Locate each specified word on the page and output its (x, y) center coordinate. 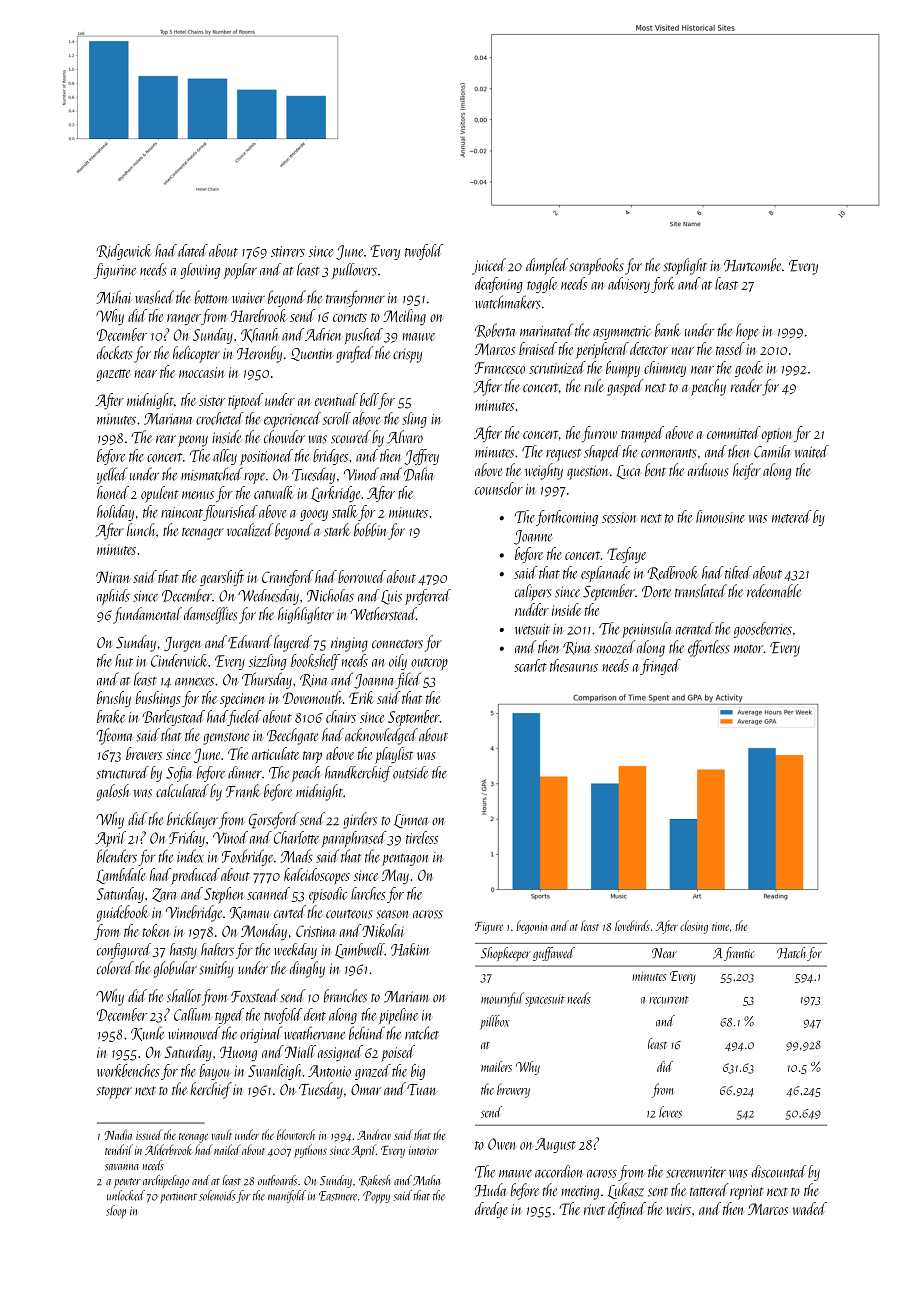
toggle (542, 285)
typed (229, 1016)
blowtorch (296, 1134)
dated (193, 250)
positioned (266, 457)
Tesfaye (626, 555)
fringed (660, 667)
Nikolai (383, 930)
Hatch (791, 953)
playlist (394, 755)
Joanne (533, 537)
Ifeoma (114, 736)
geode (749, 369)
